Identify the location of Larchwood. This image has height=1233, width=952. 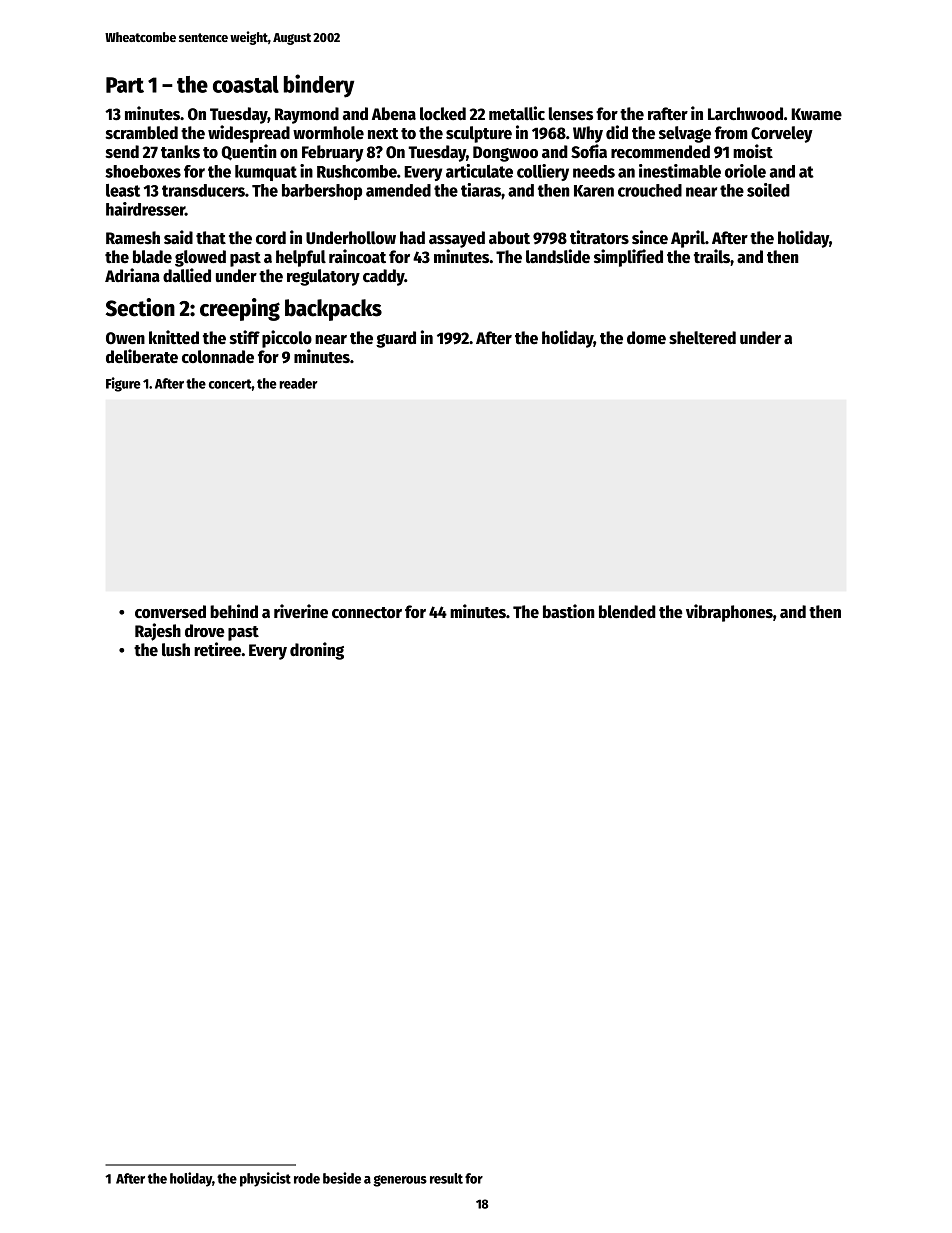
(745, 114).
